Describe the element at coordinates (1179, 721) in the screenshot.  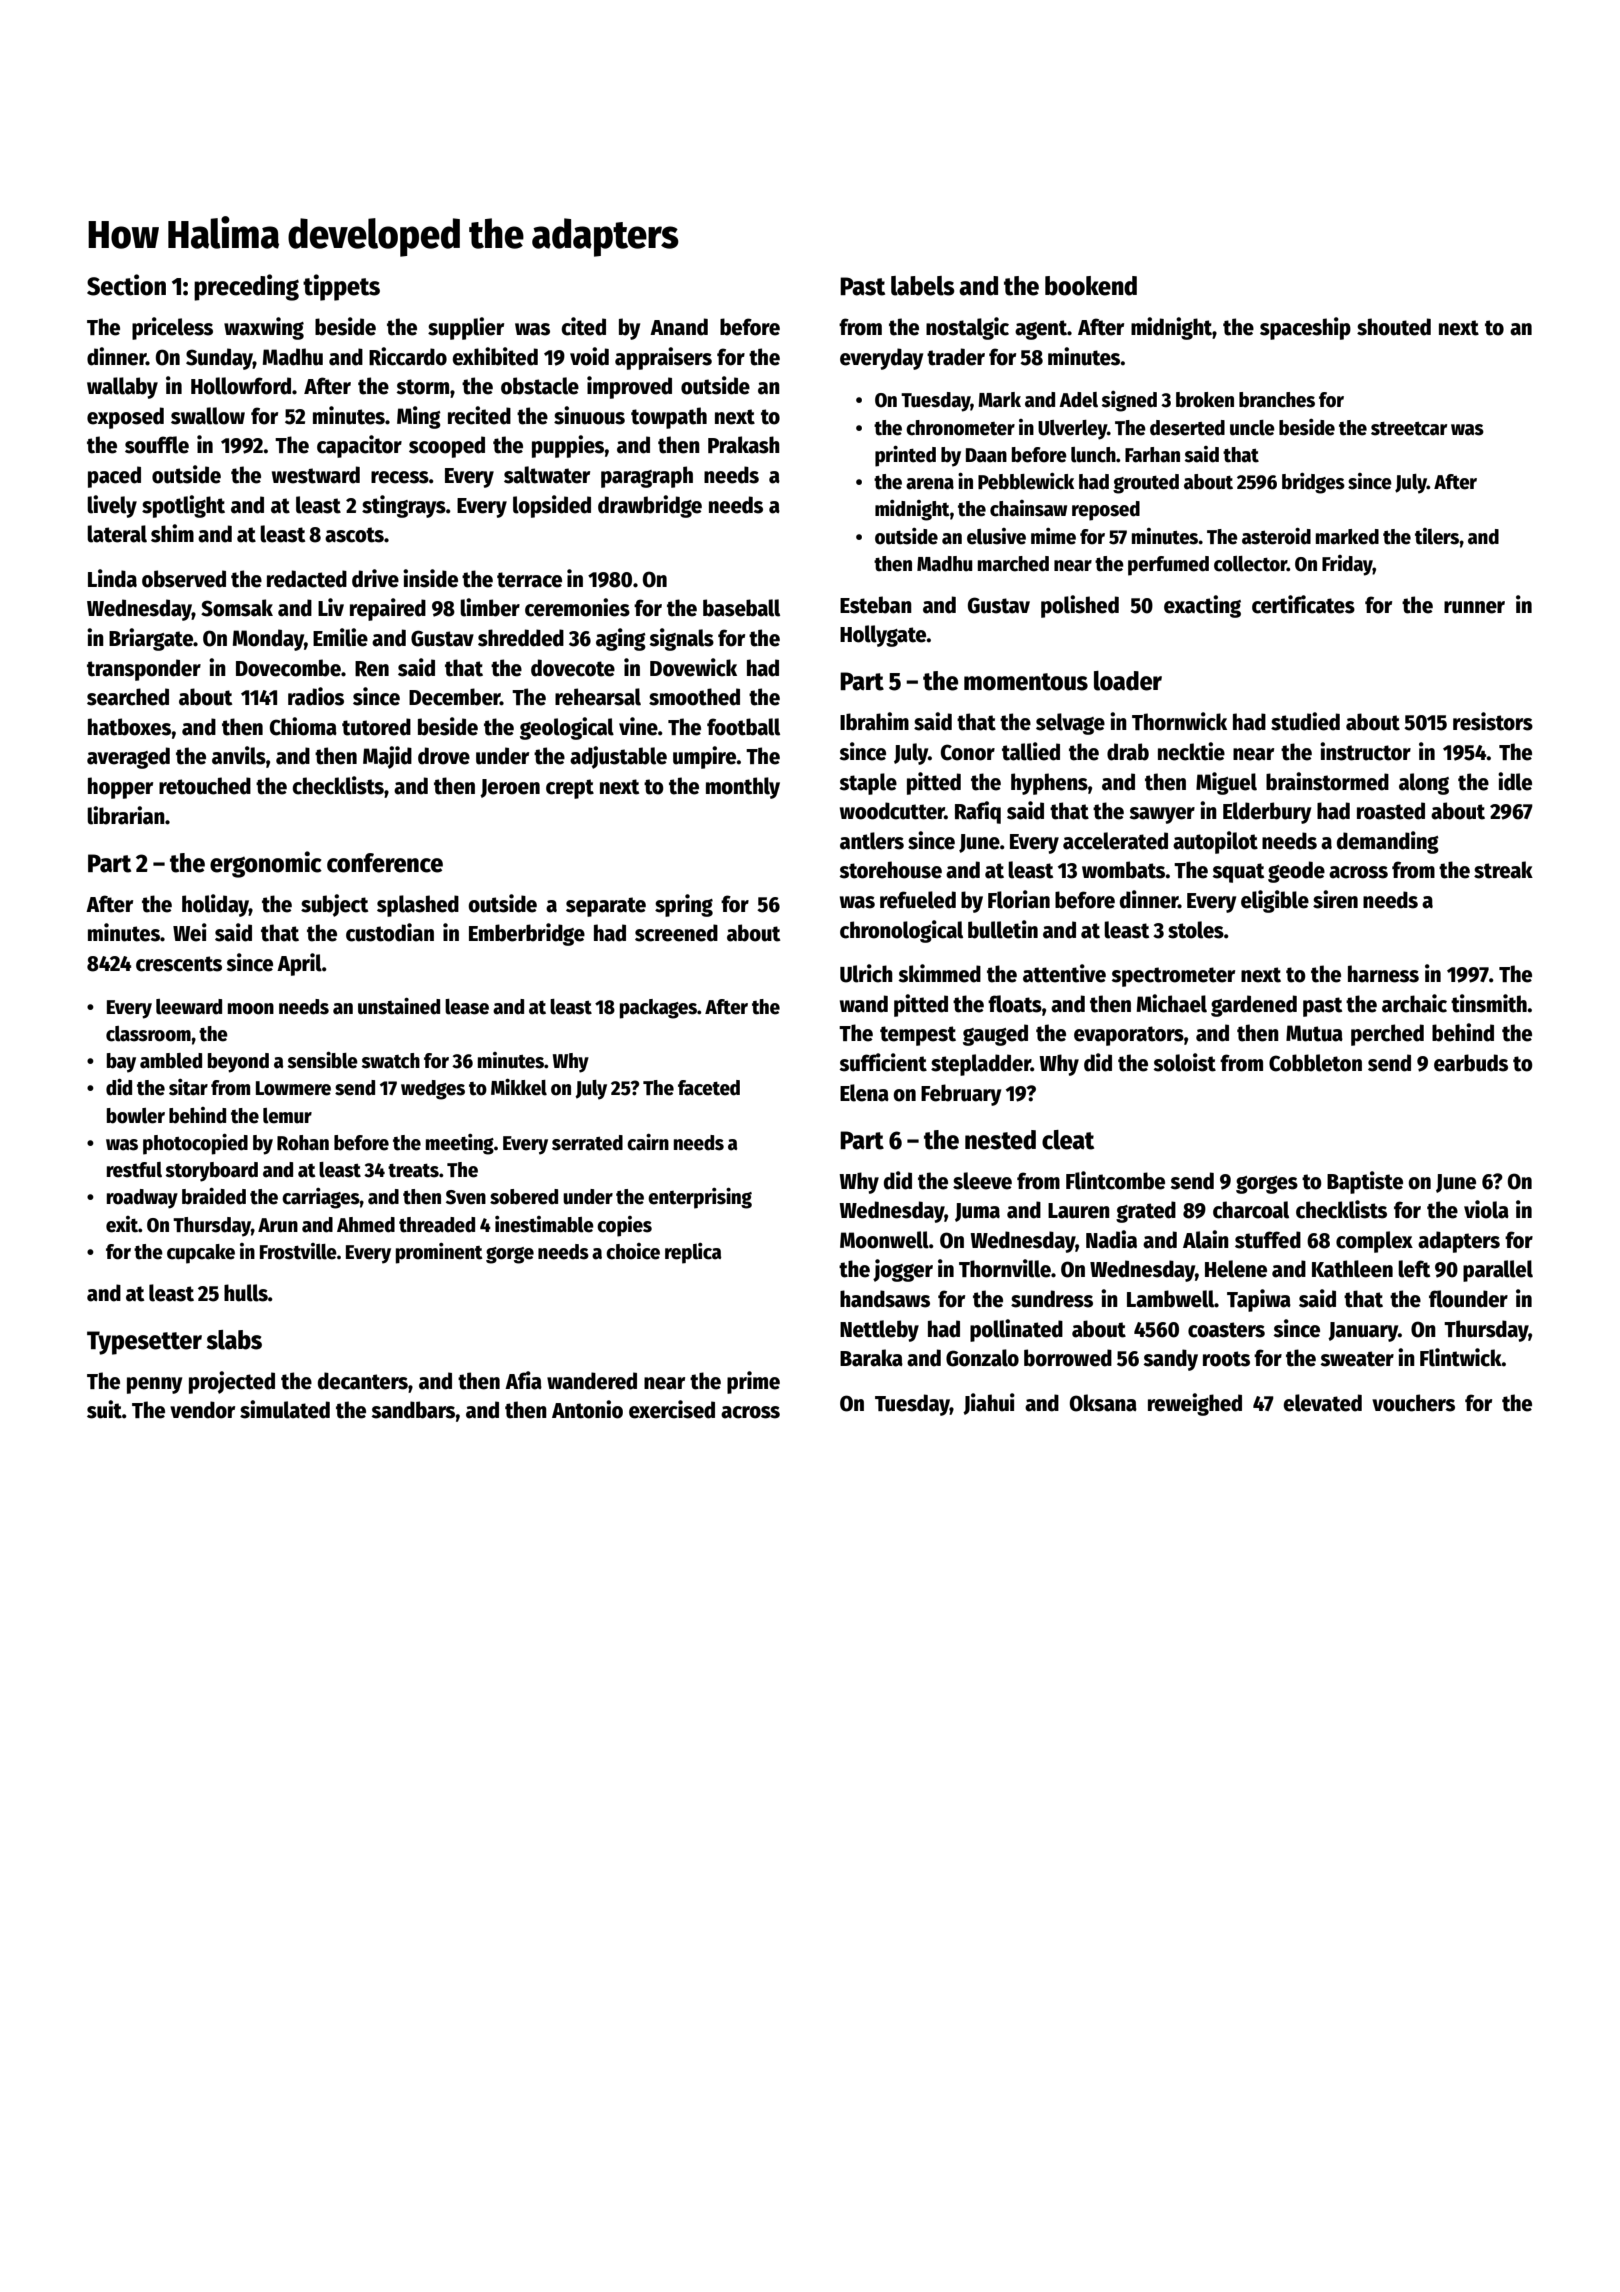
I see `Thornwick` at that location.
